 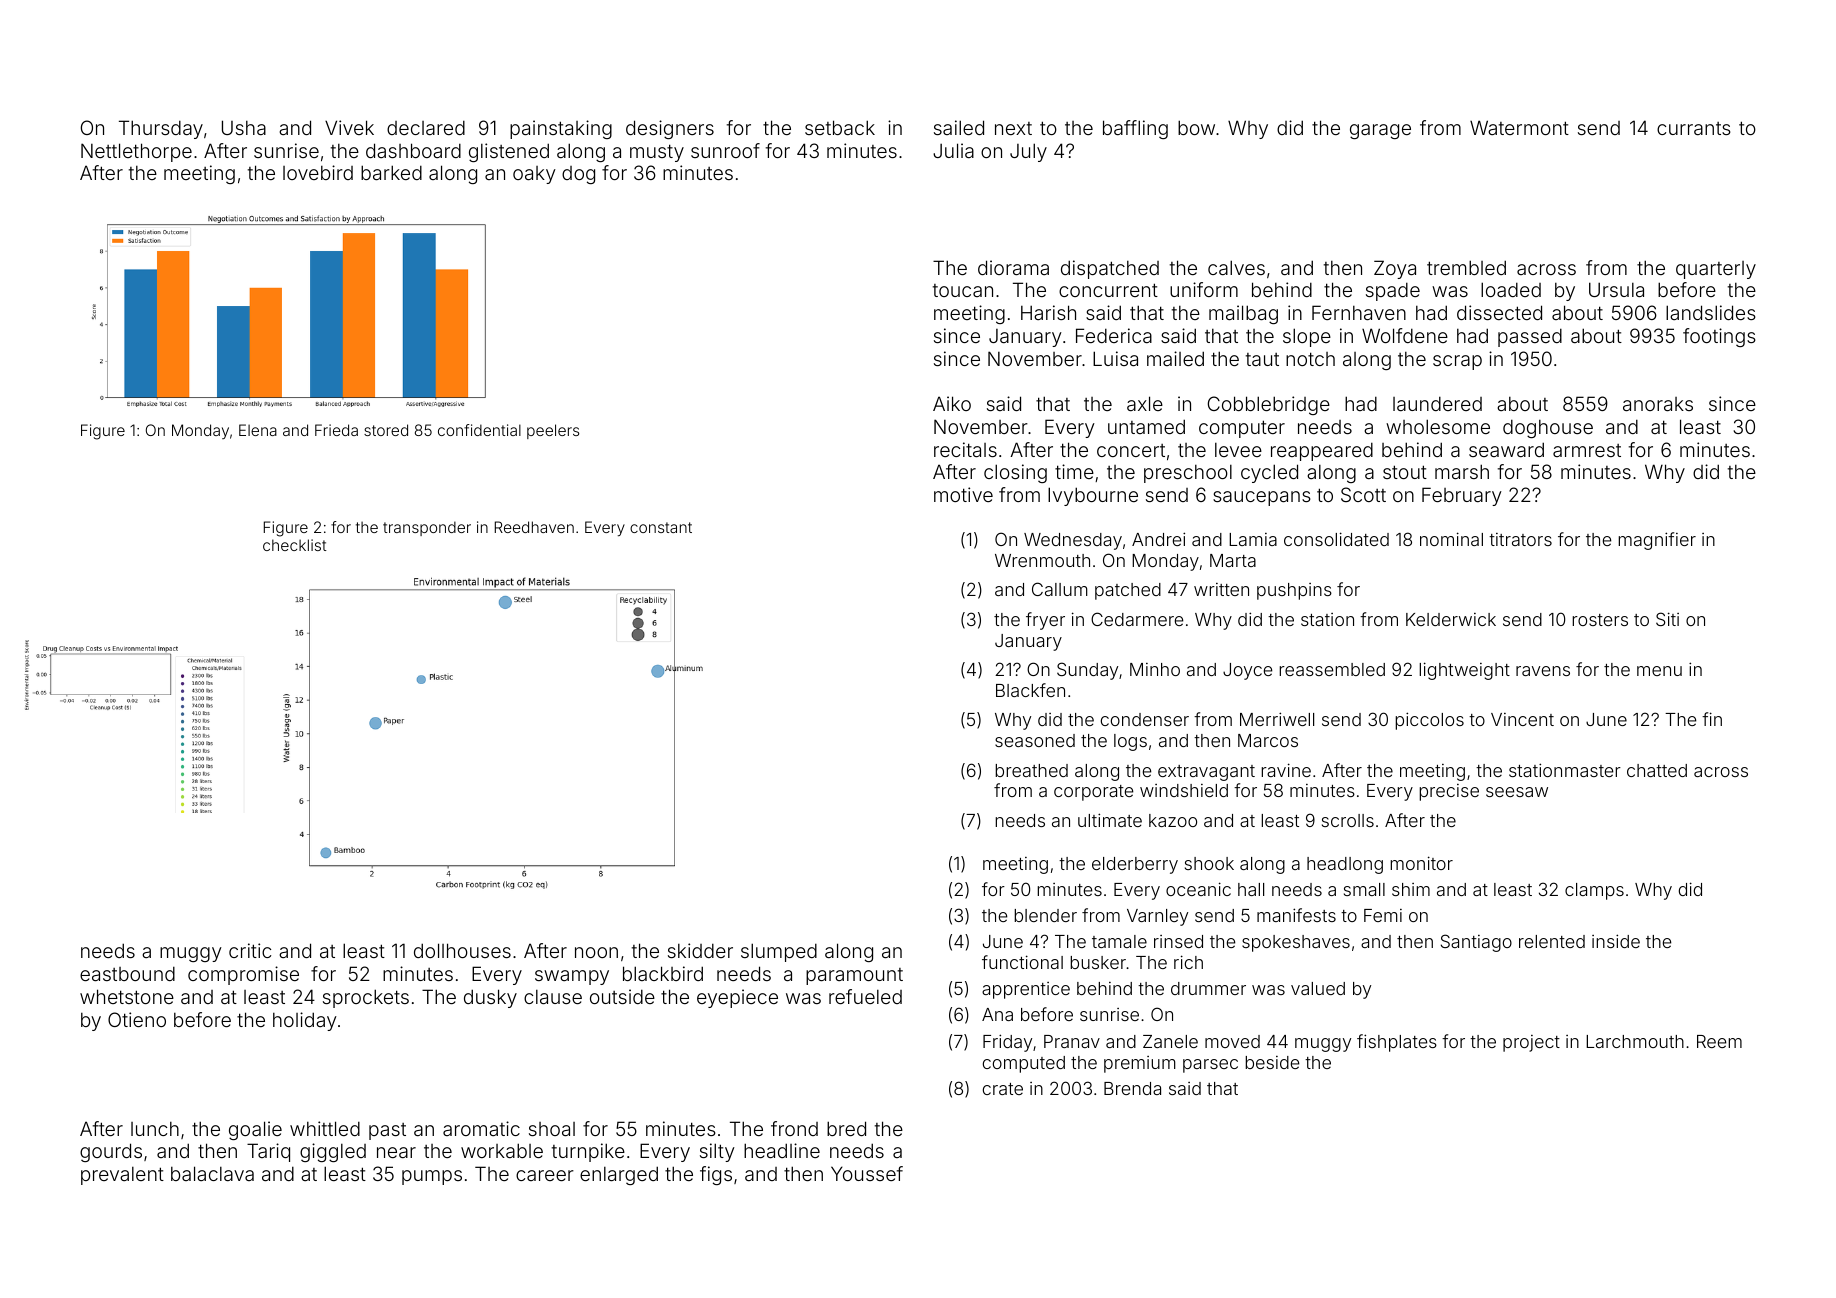 I want to click on Youssef, so click(x=867, y=1173).
